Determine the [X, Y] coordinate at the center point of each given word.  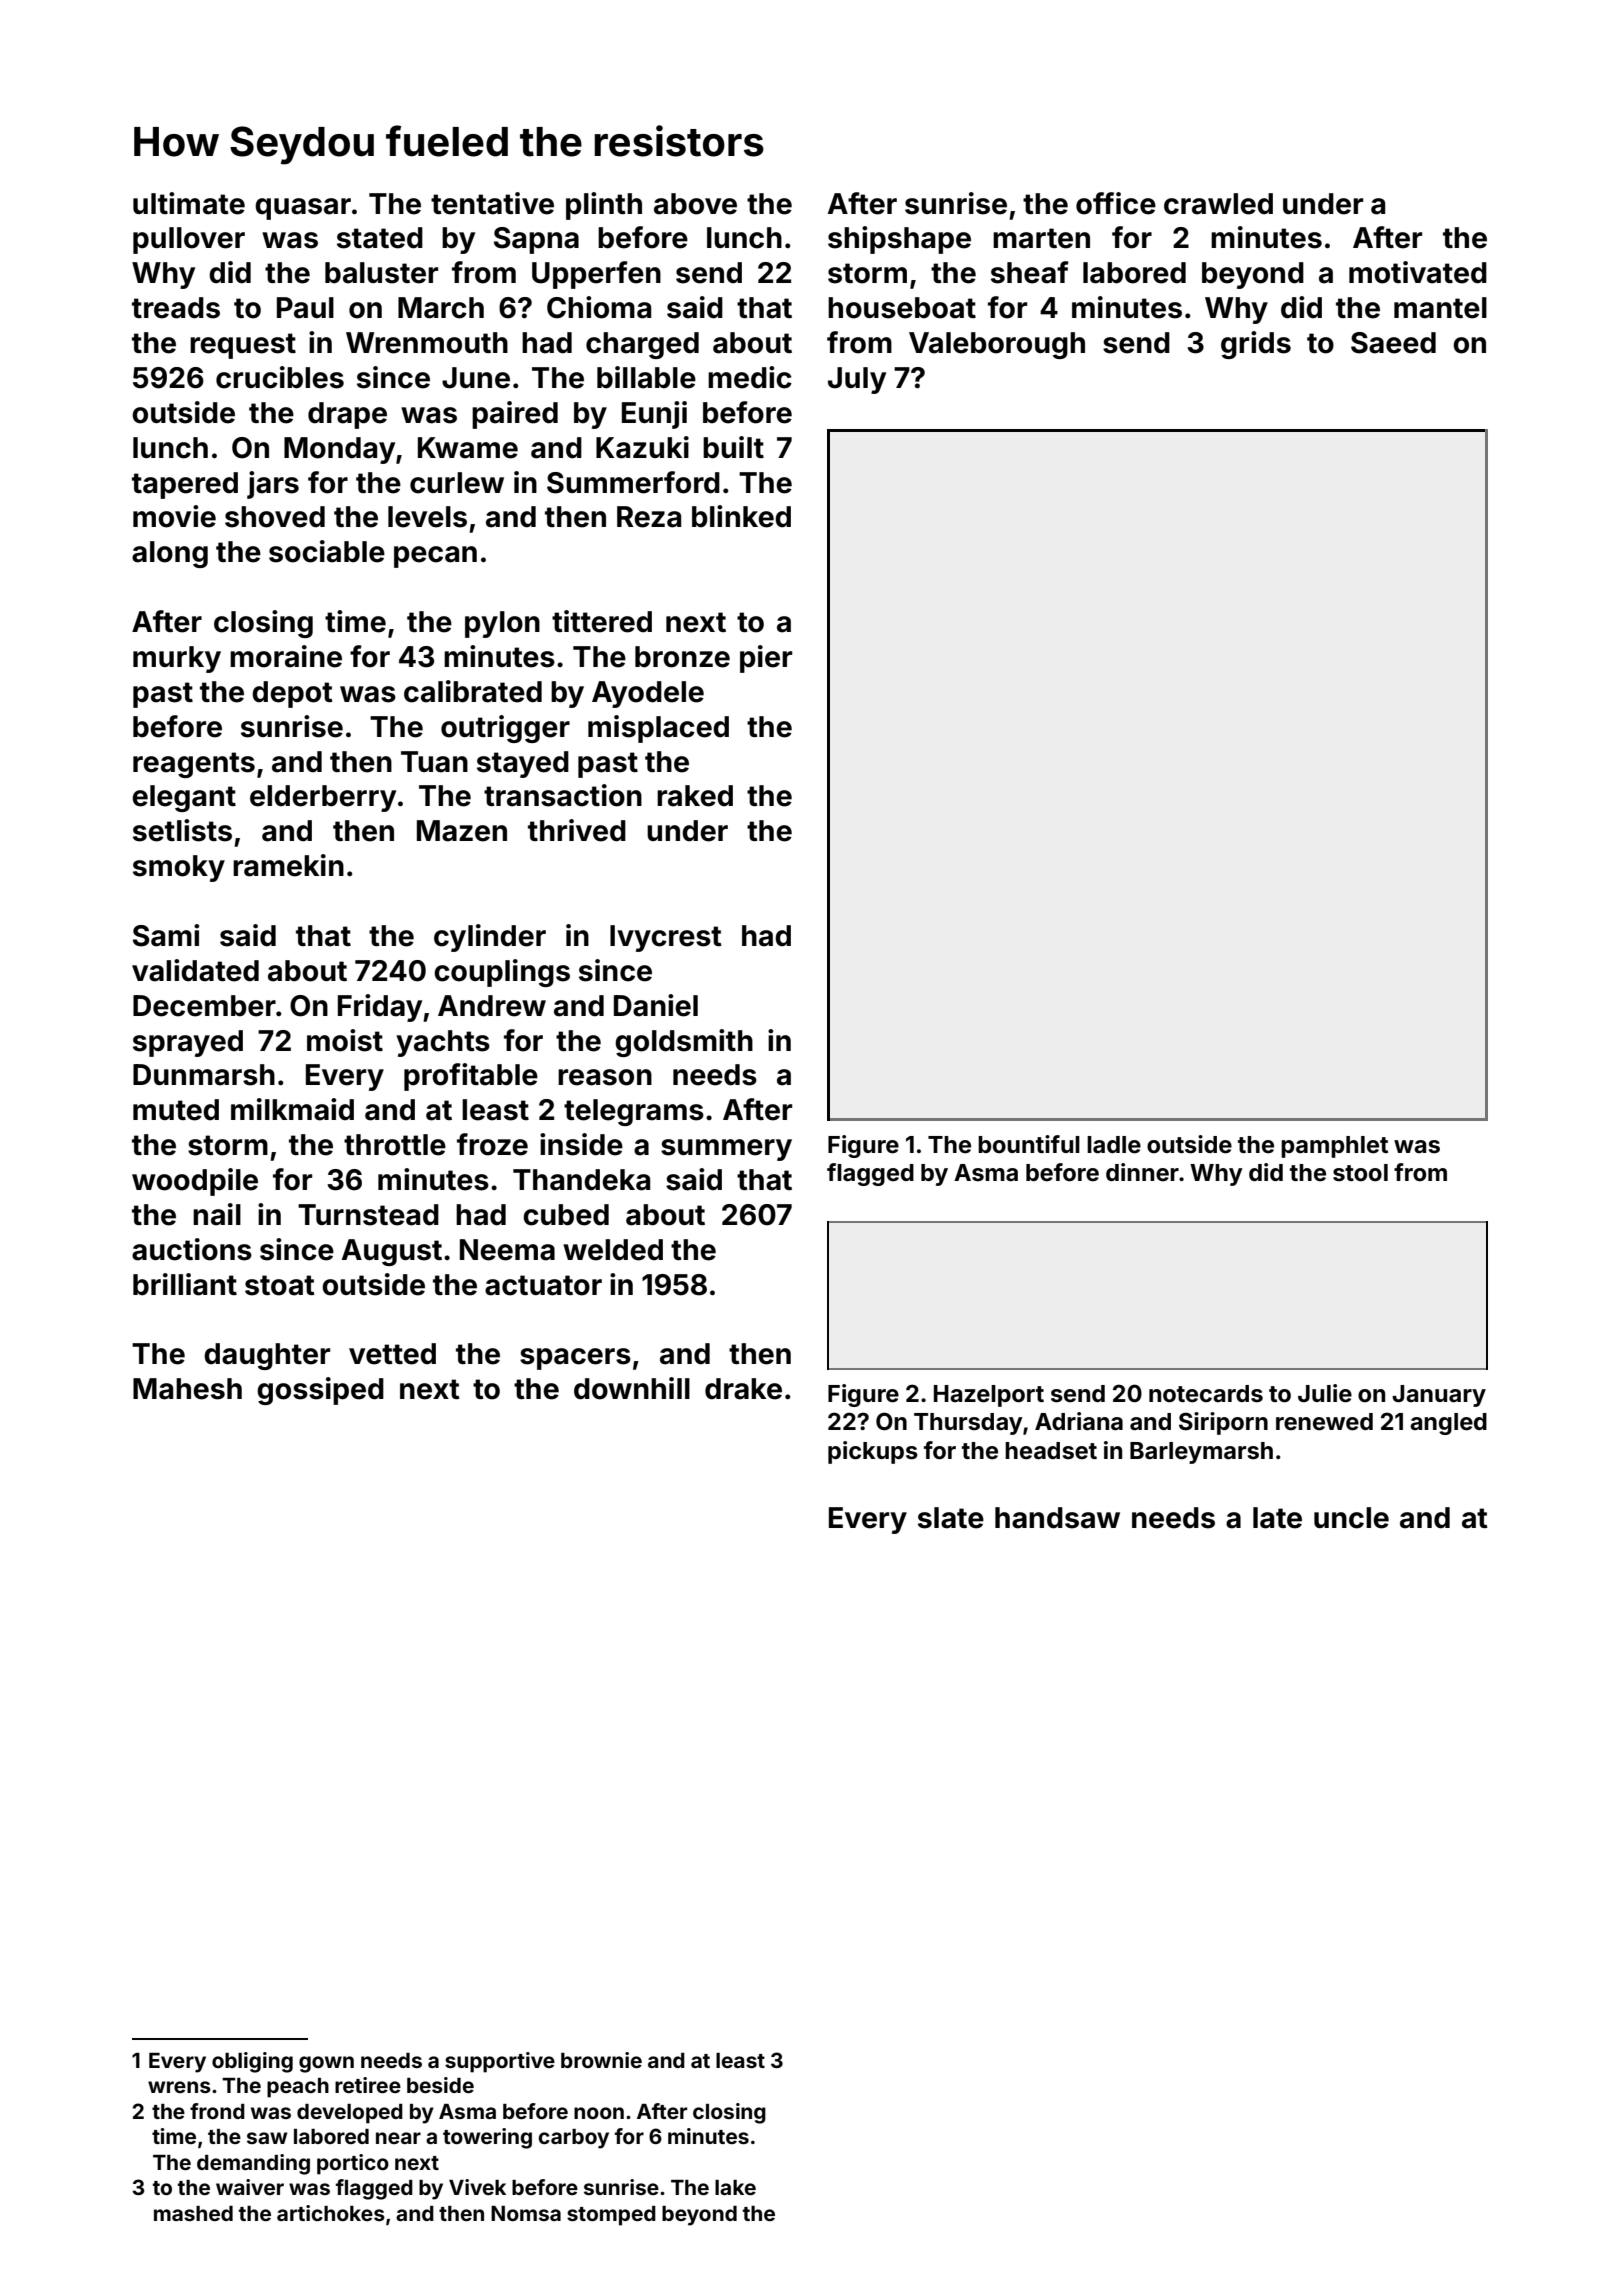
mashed [193, 2213]
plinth [604, 206]
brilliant [185, 1284]
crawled [1218, 204]
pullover [189, 240]
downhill [632, 1388]
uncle [1351, 1518]
